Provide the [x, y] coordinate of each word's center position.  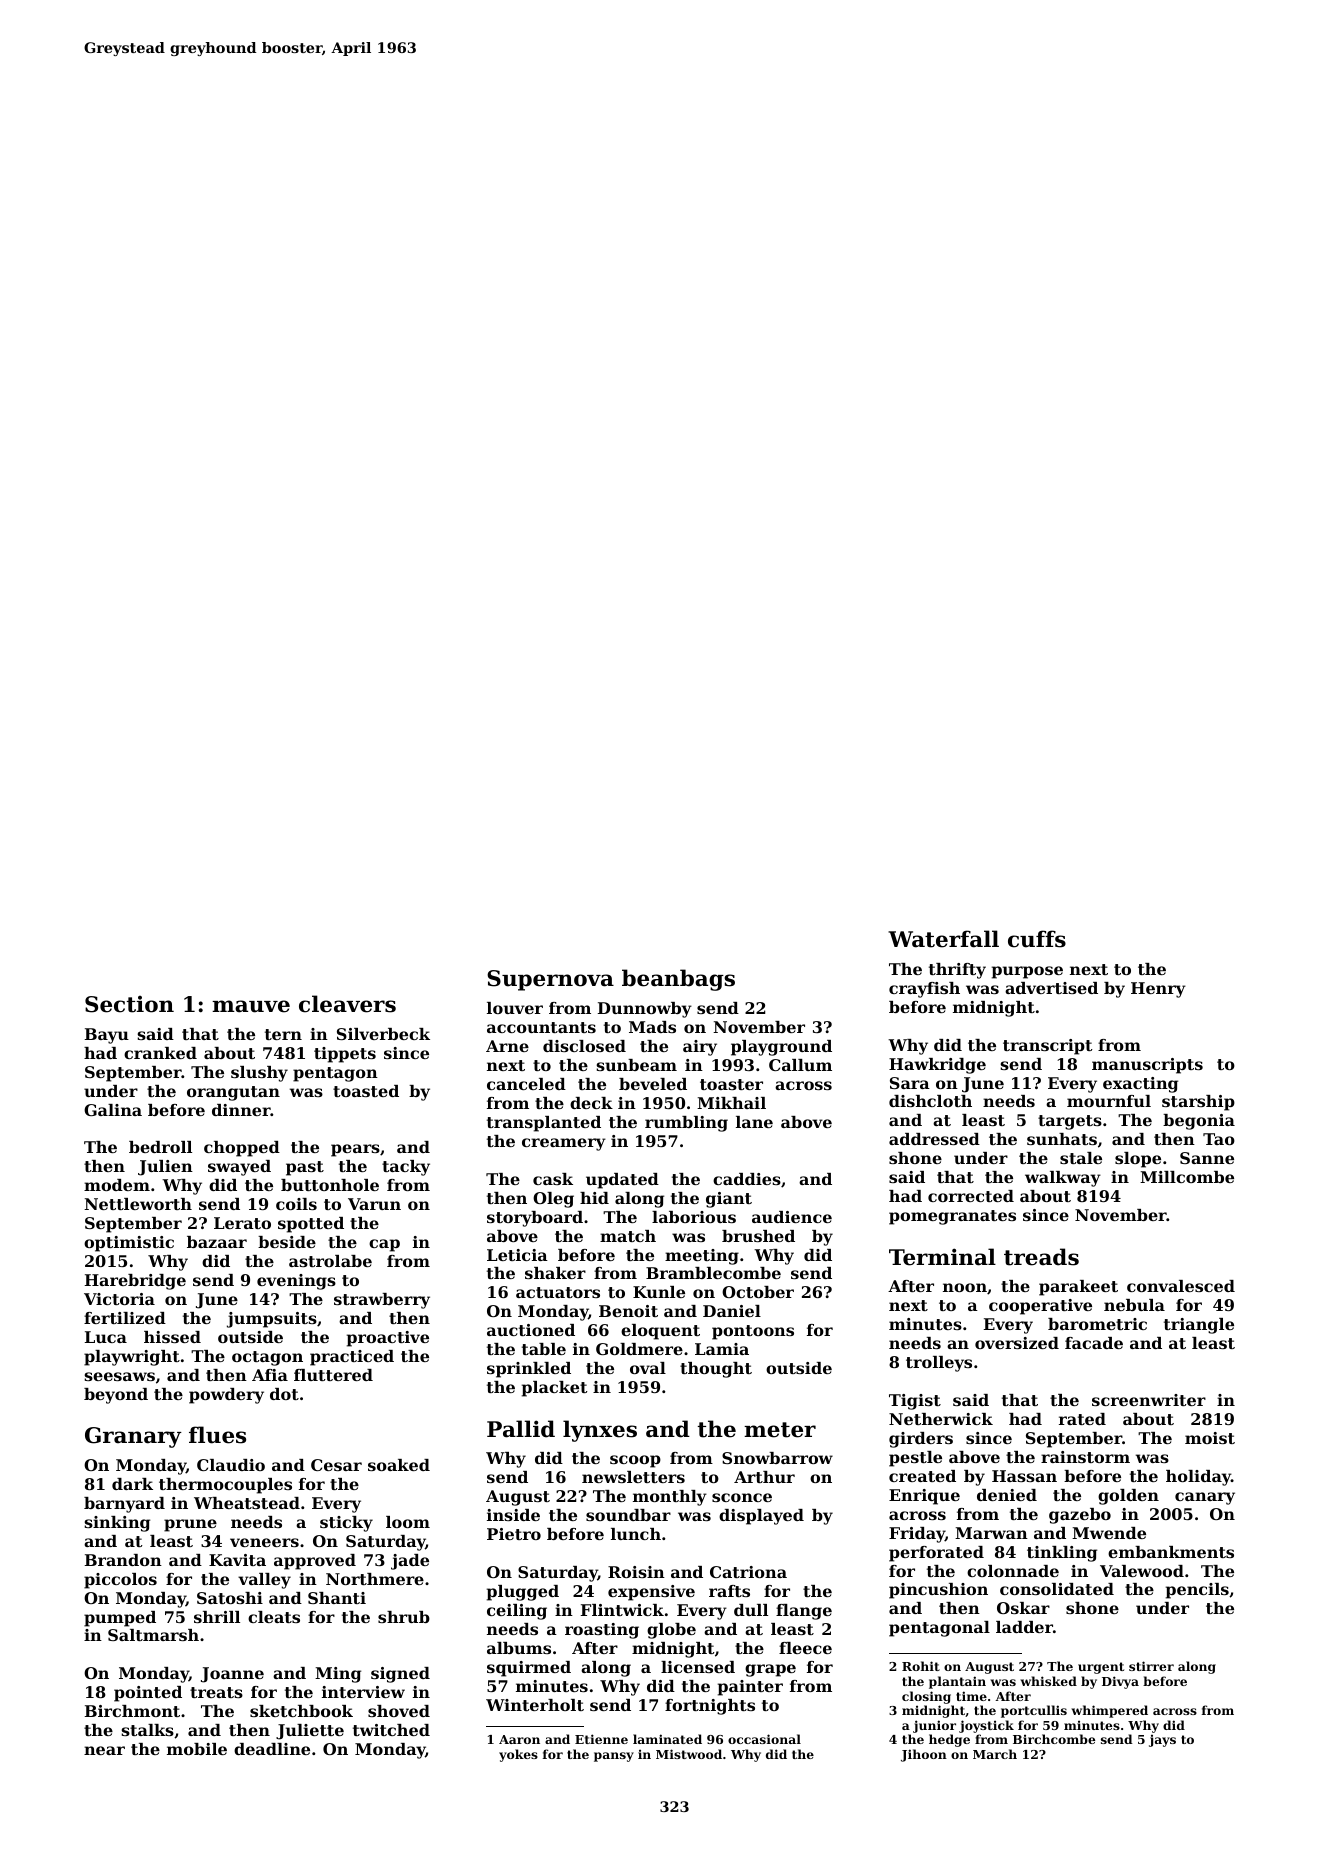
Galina [113, 1110]
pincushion [938, 1591]
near [104, 1750]
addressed [934, 1139]
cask [553, 1179]
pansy [614, 1757]
